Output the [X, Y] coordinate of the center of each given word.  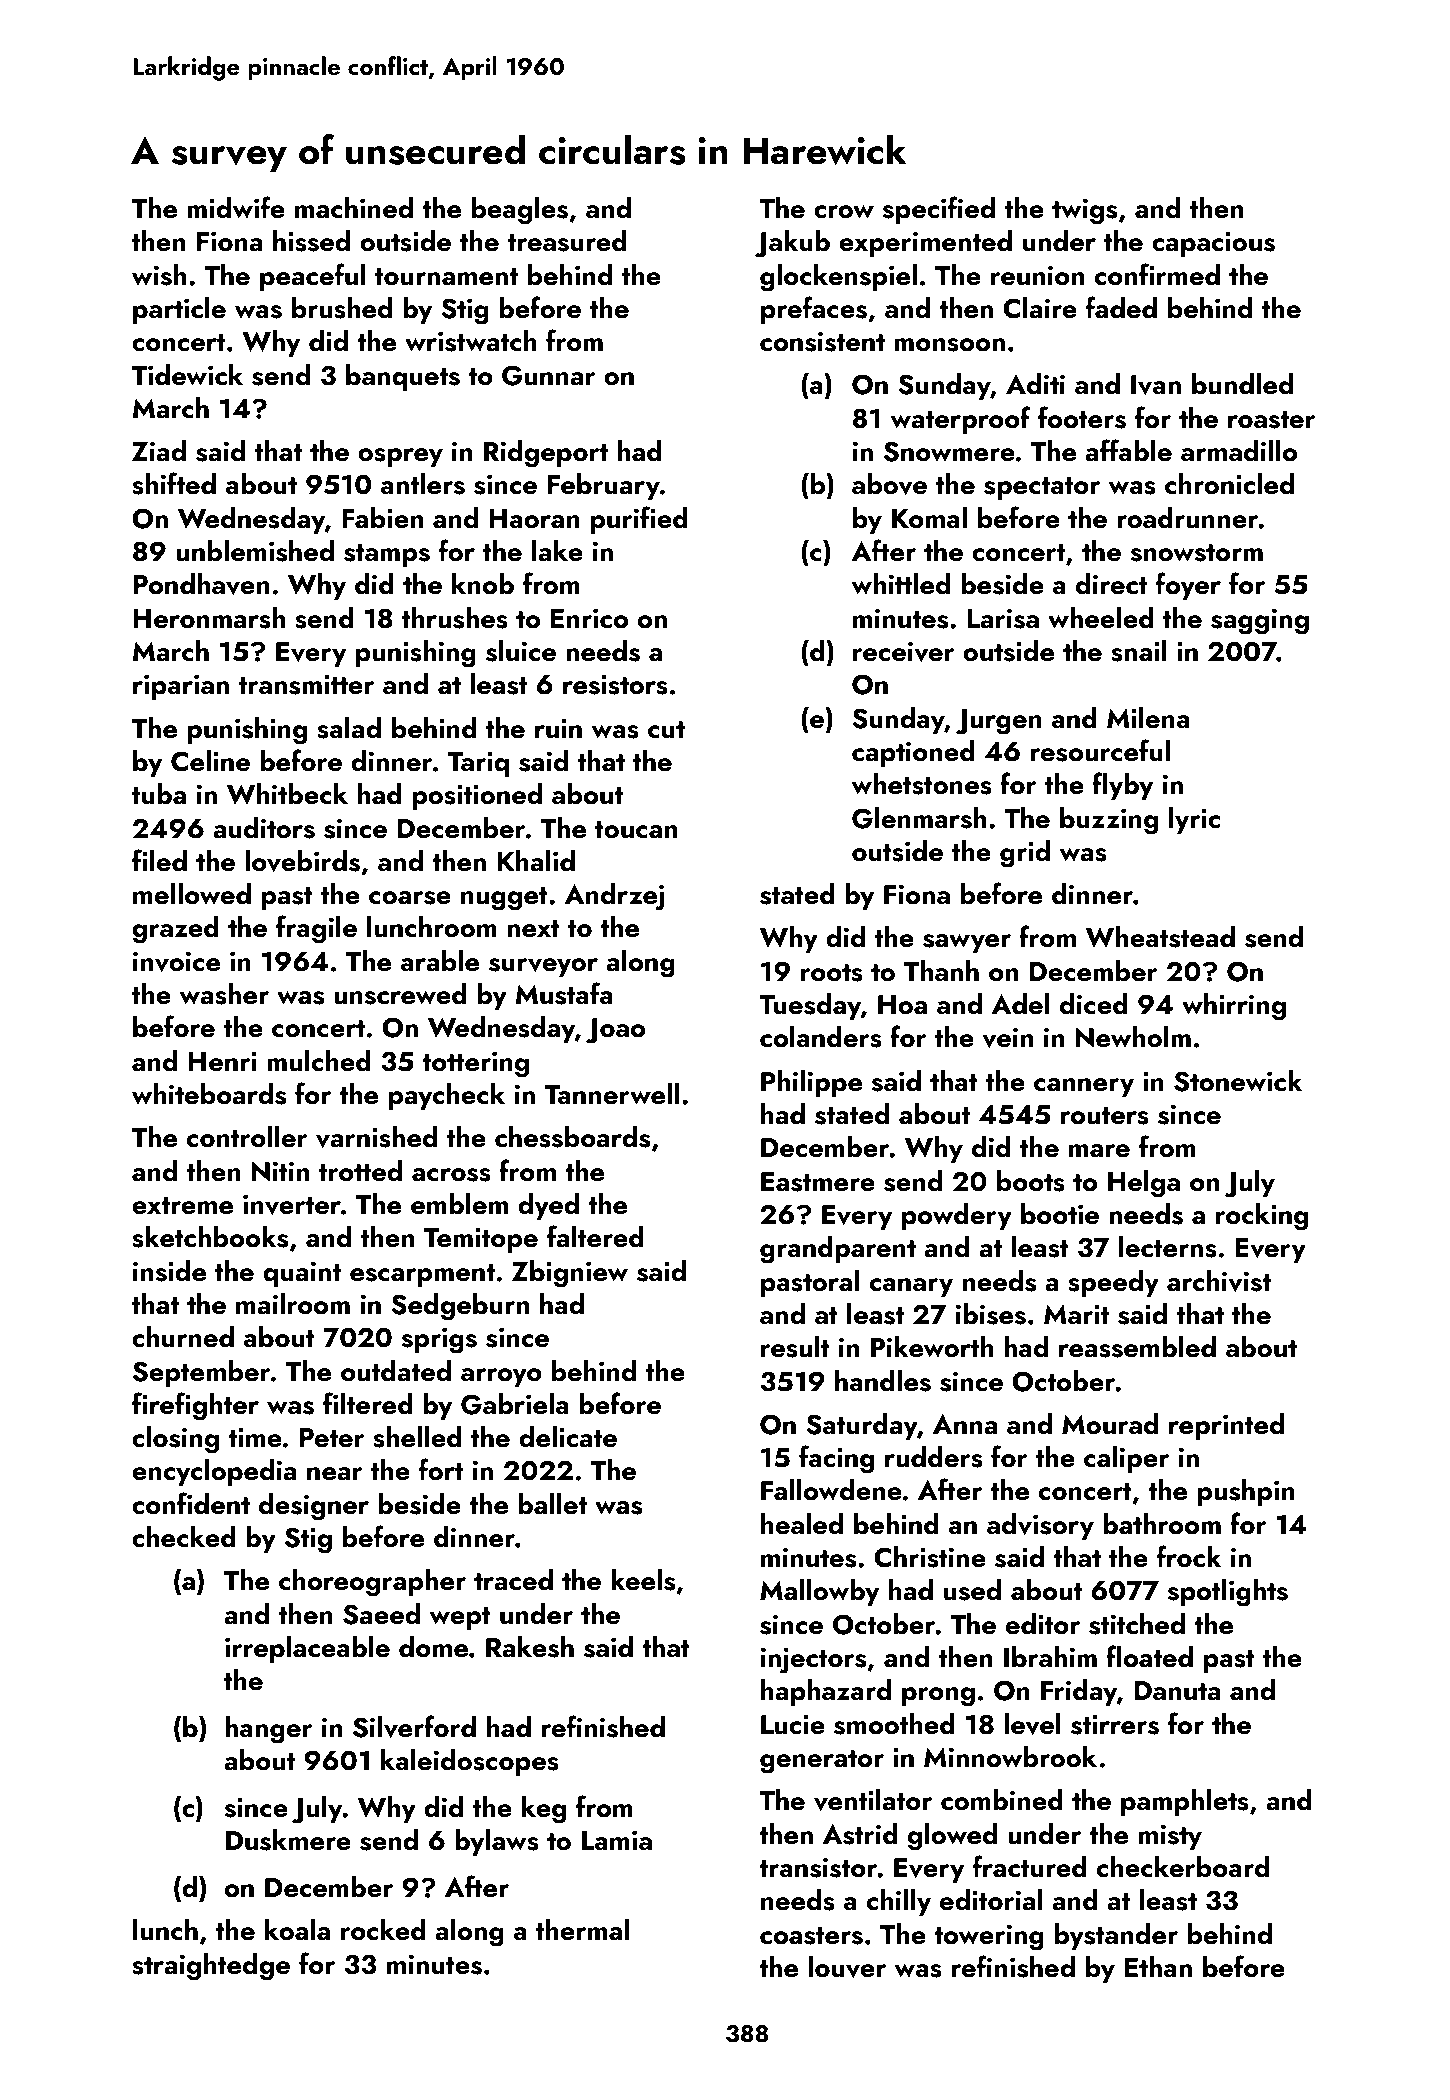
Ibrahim [1050, 1657]
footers [1082, 417]
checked [184, 1537]
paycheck [447, 1096]
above [889, 484]
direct [1111, 584]
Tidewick [187, 375]
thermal [582, 1930]
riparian [181, 687]
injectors [813, 1660]
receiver [904, 651]
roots [832, 973]
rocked [383, 1930]
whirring [1234, 1007]
